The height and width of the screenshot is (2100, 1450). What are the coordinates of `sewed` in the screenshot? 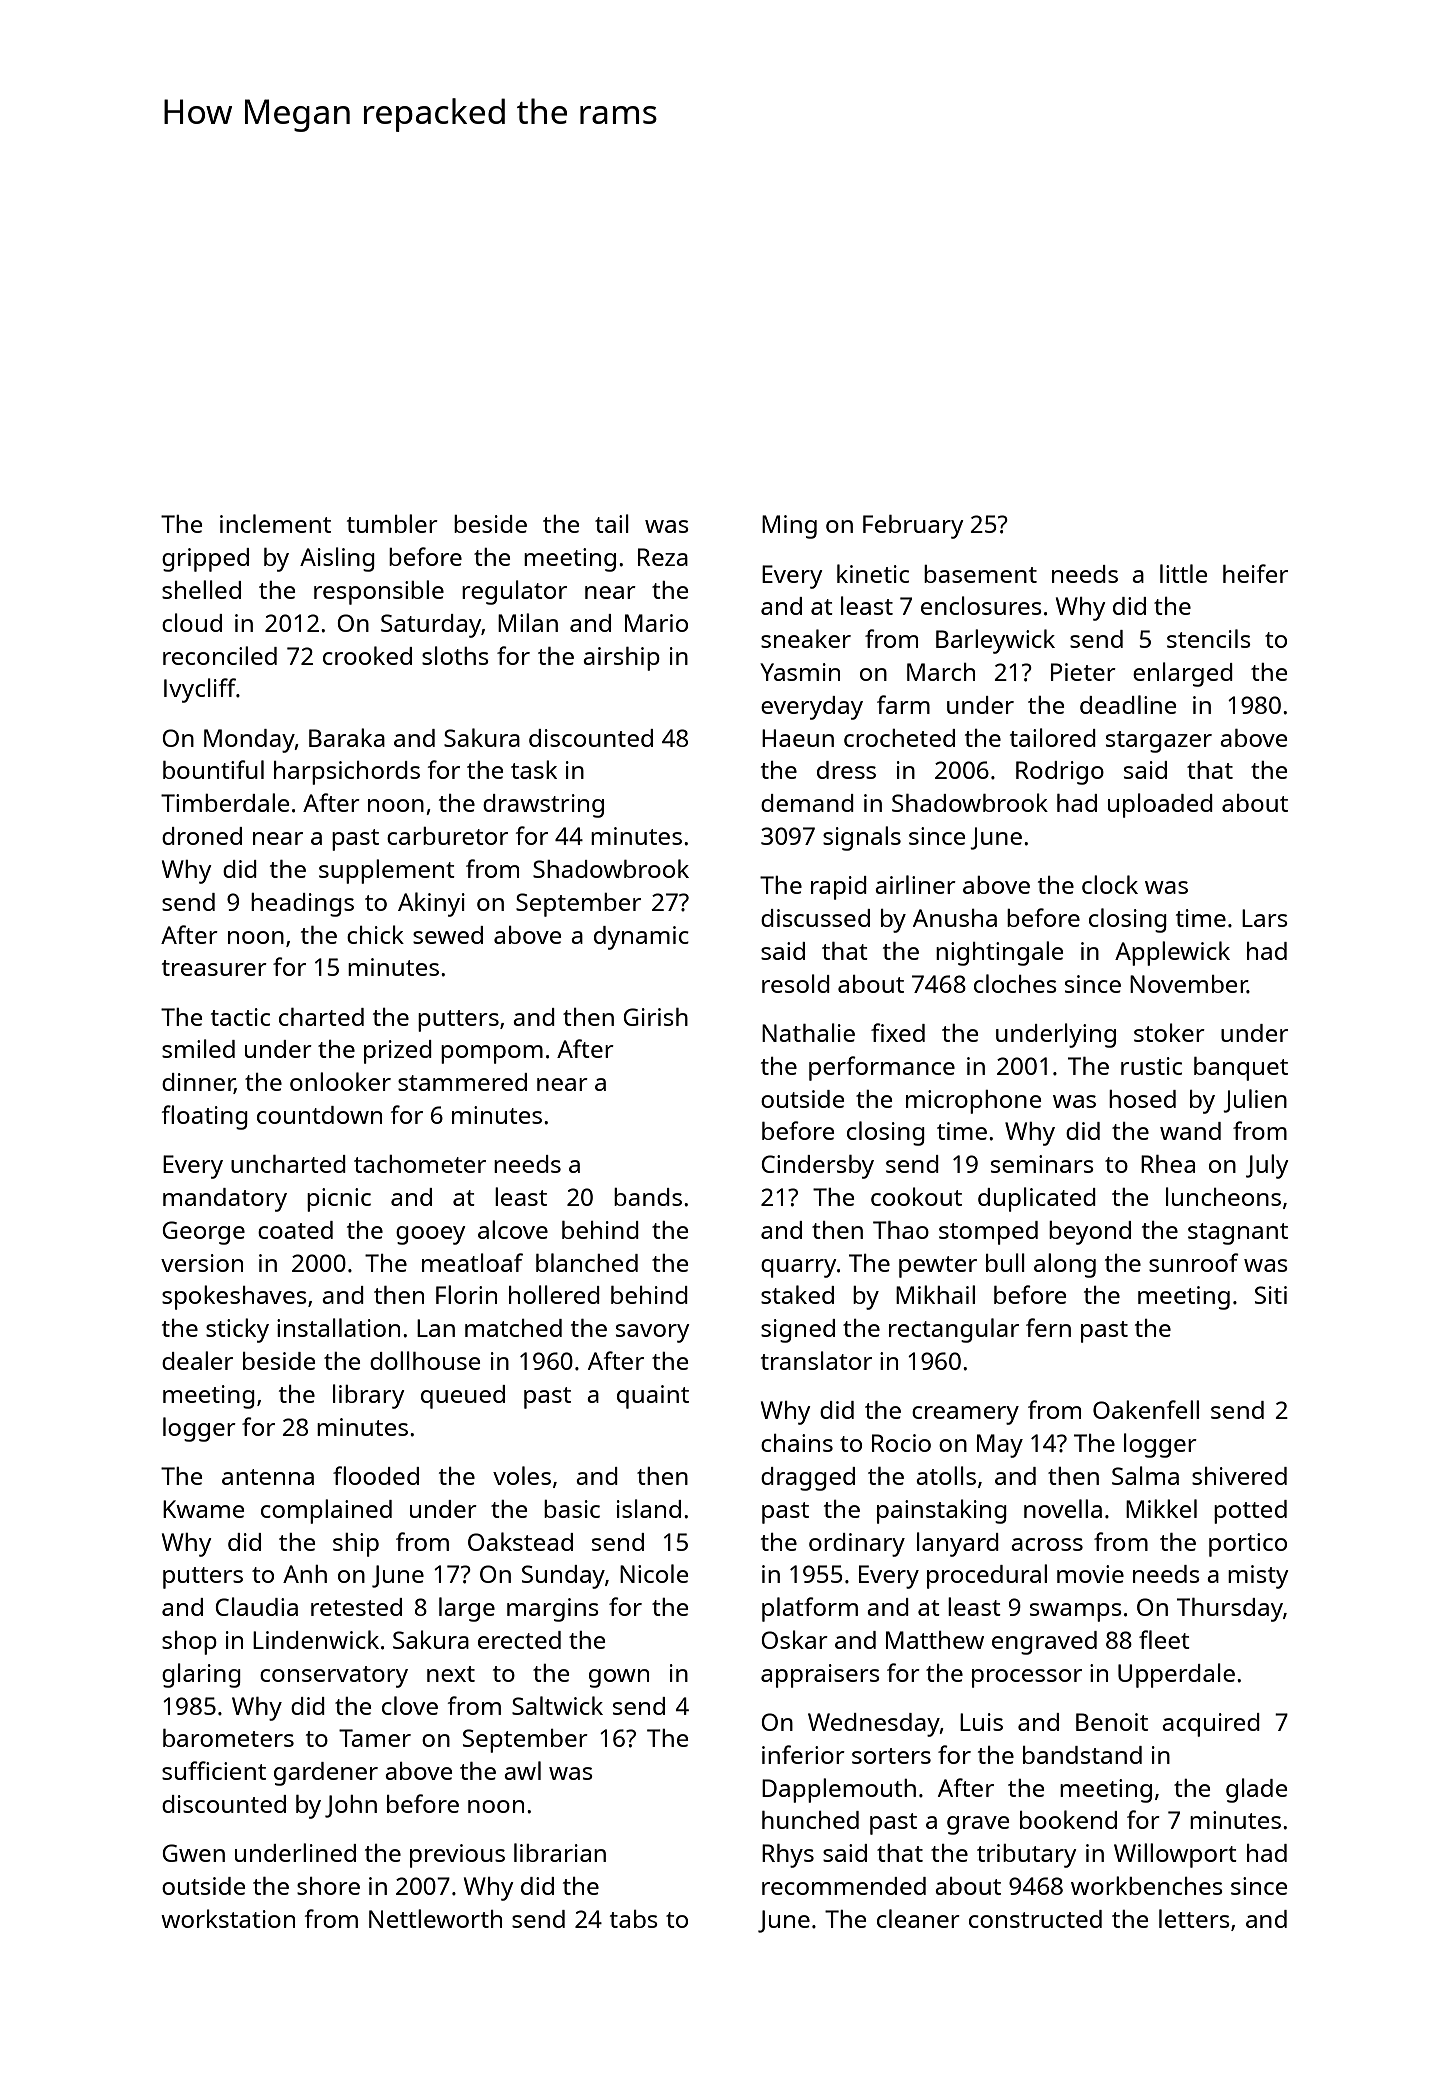 It's located at (448, 935).
